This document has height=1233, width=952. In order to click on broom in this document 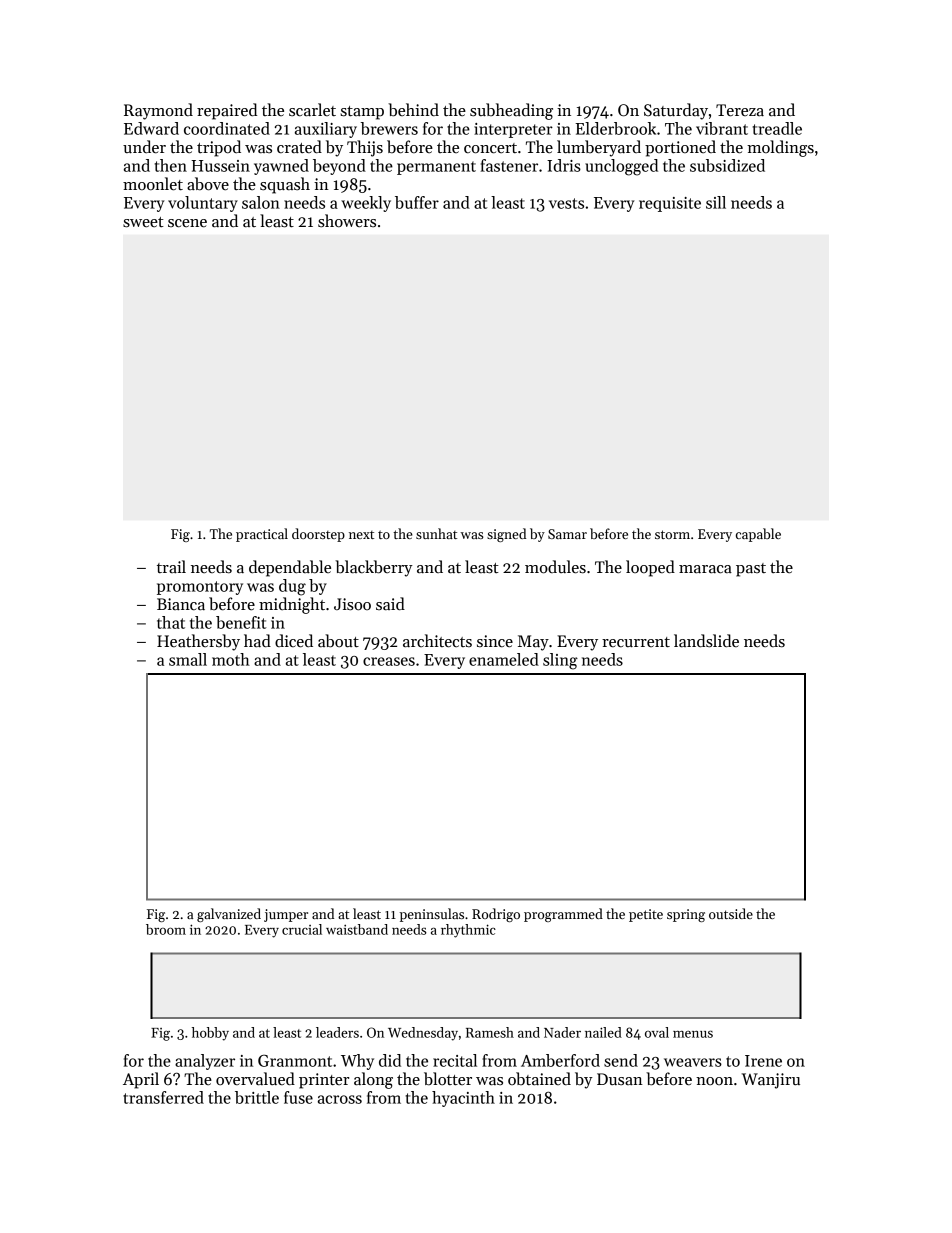, I will do `click(166, 929)`.
